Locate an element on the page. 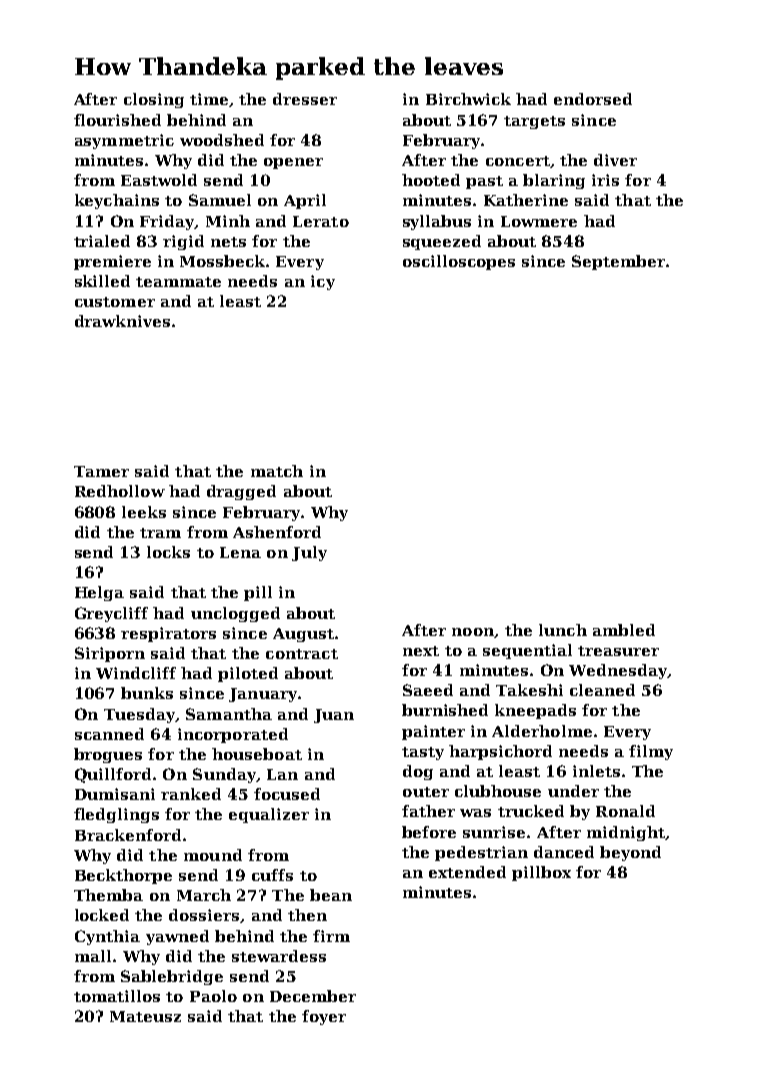 This page has height=1079, width=760. tomatillos is located at coordinates (117, 996).
